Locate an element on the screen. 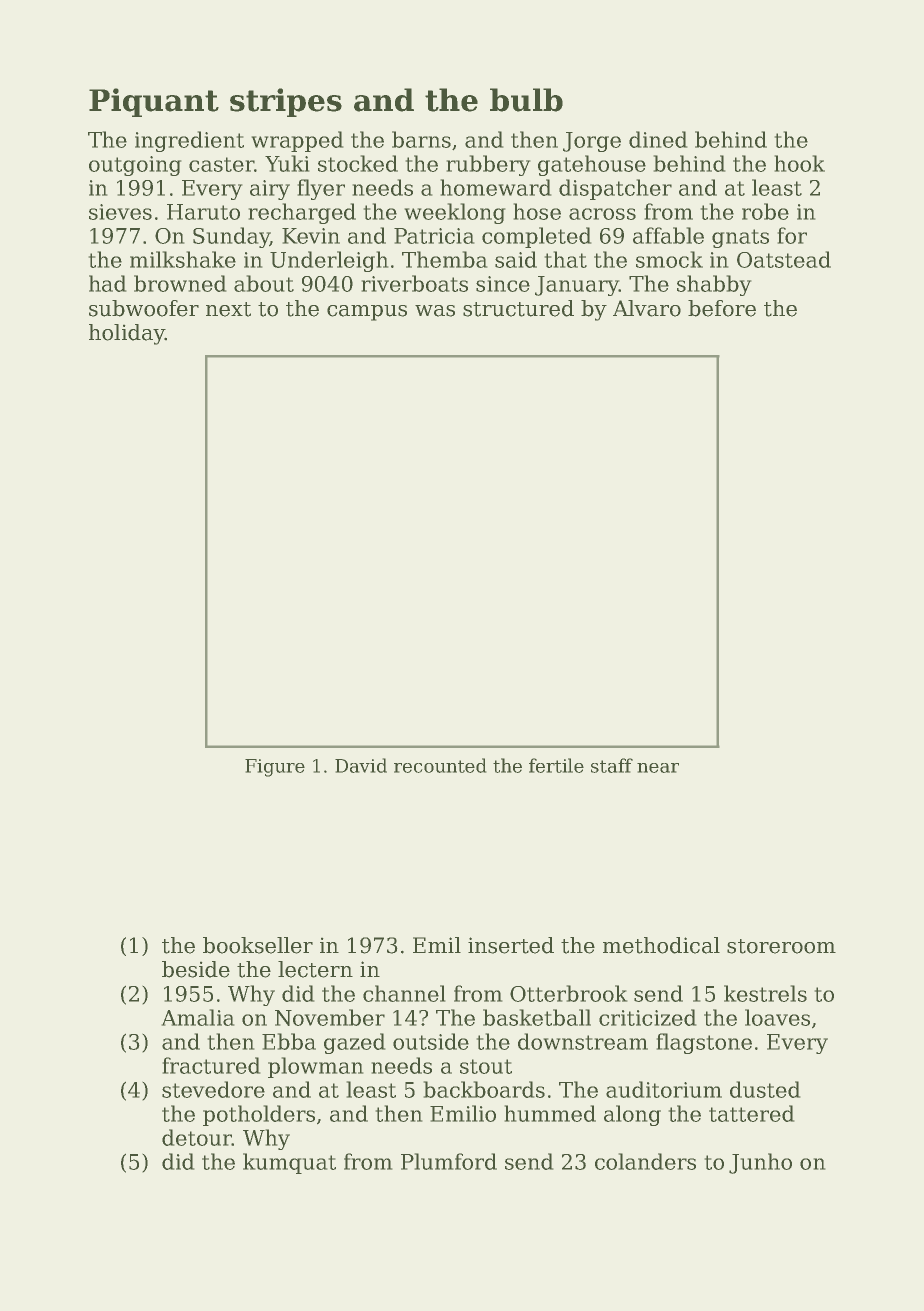 The width and height of the screenshot is (924, 1311). hook is located at coordinates (800, 163).
